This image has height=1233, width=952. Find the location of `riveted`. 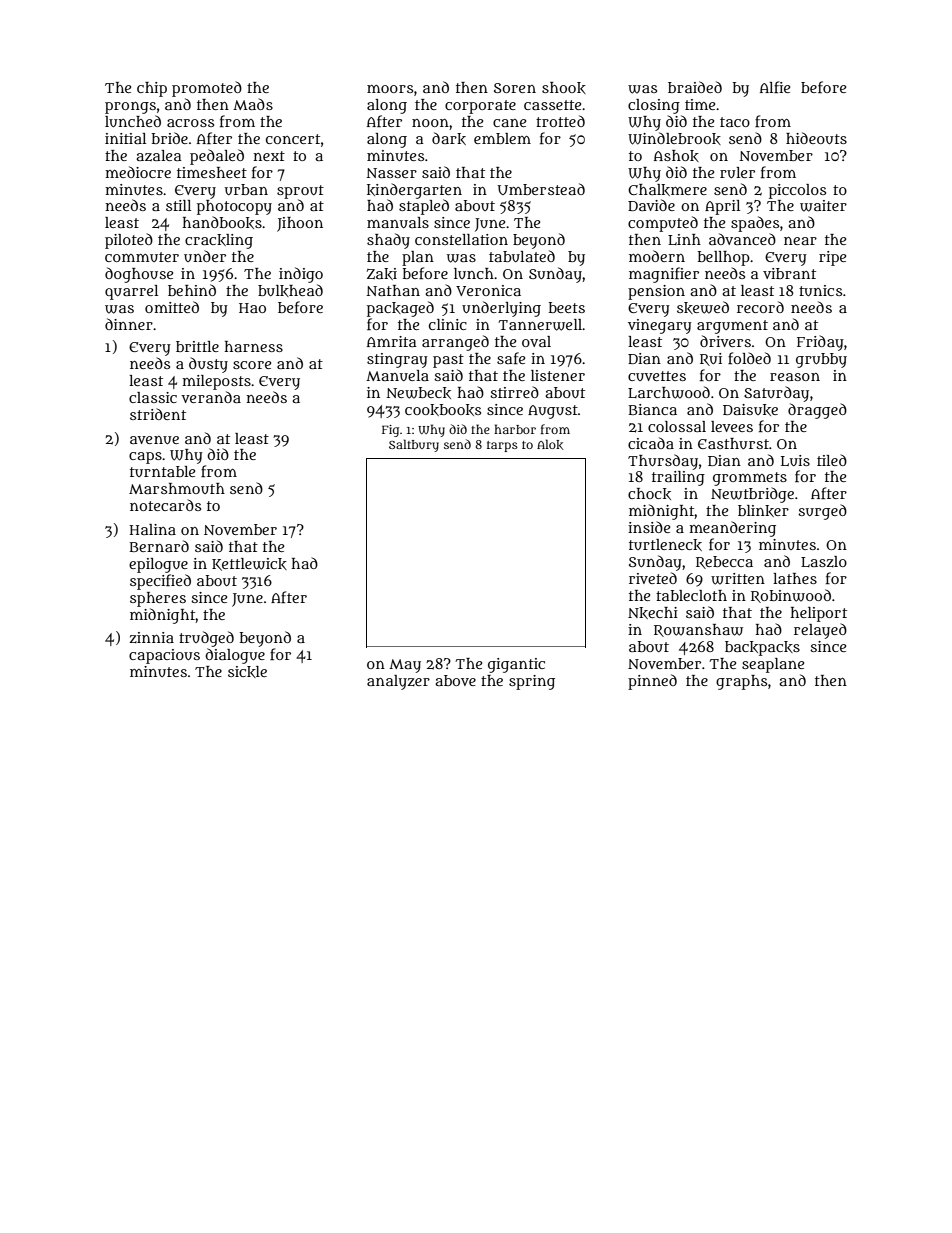

riveted is located at coordinates (653, 578).
